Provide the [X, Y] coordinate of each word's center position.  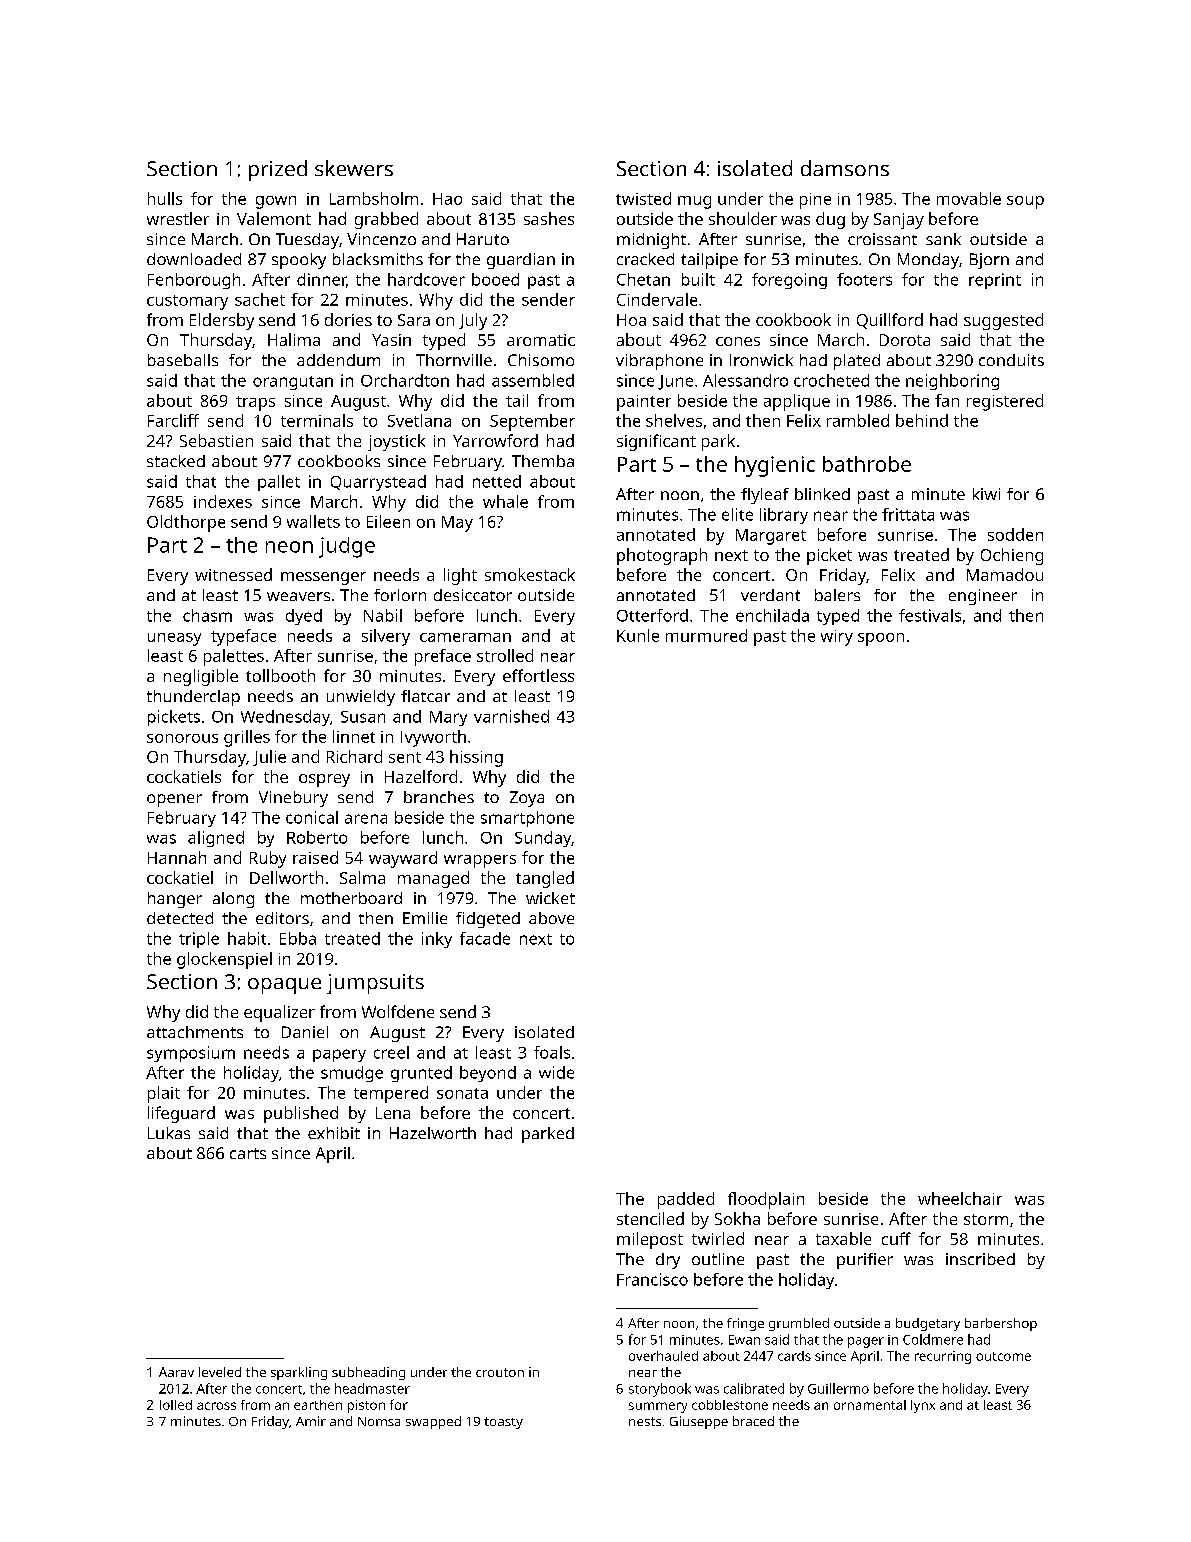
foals [552, 1052]
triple [199, 940]
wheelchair [960, 1198]
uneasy [174, 639]
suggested [1003, 321]
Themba [543, 461]
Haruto [483, 239]
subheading [368, 1373]
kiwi [986, 494]
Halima [294, 339]
